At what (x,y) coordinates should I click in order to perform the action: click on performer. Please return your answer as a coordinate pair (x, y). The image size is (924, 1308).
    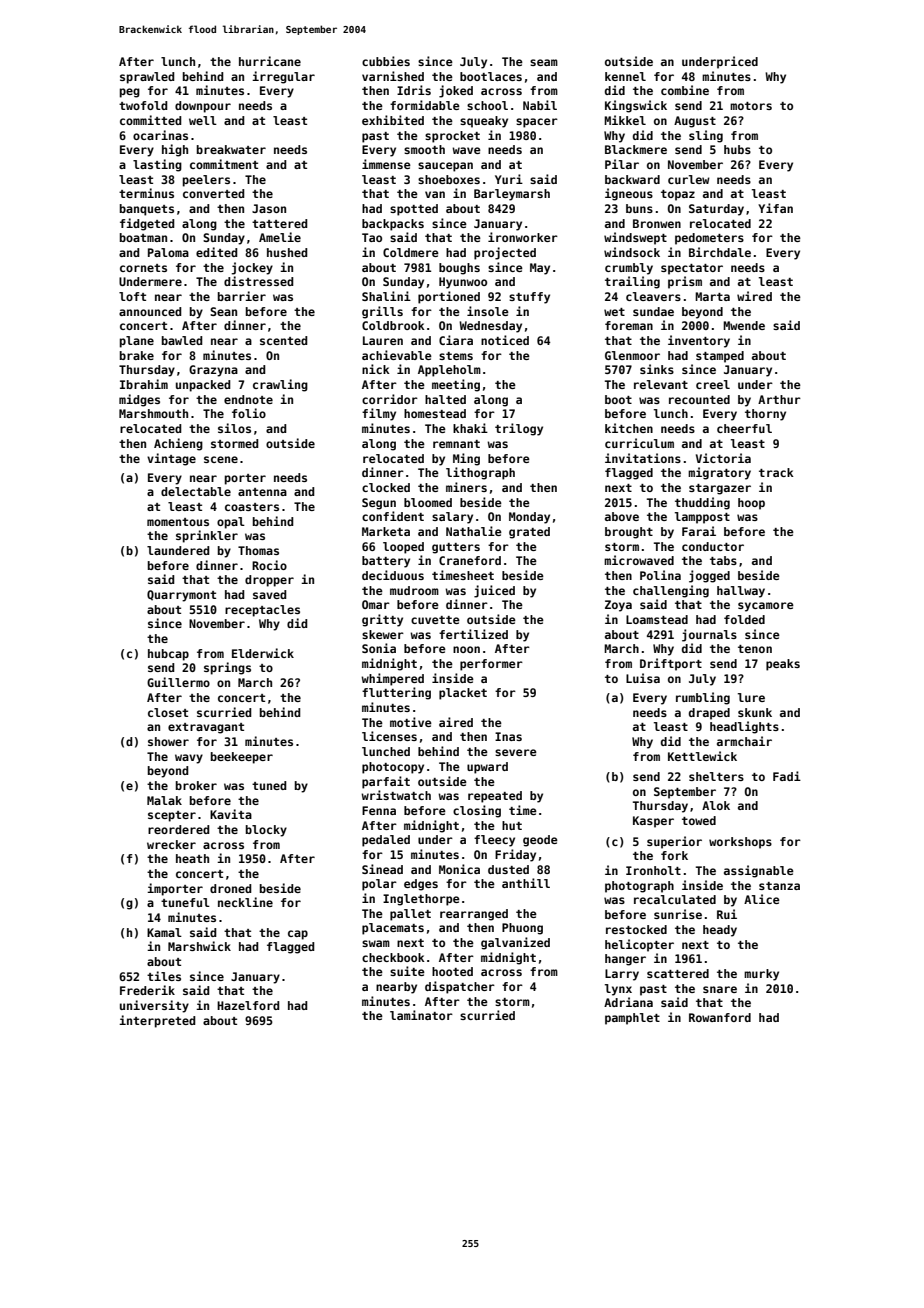
    Looking at the image, I should click on (491, 665).
